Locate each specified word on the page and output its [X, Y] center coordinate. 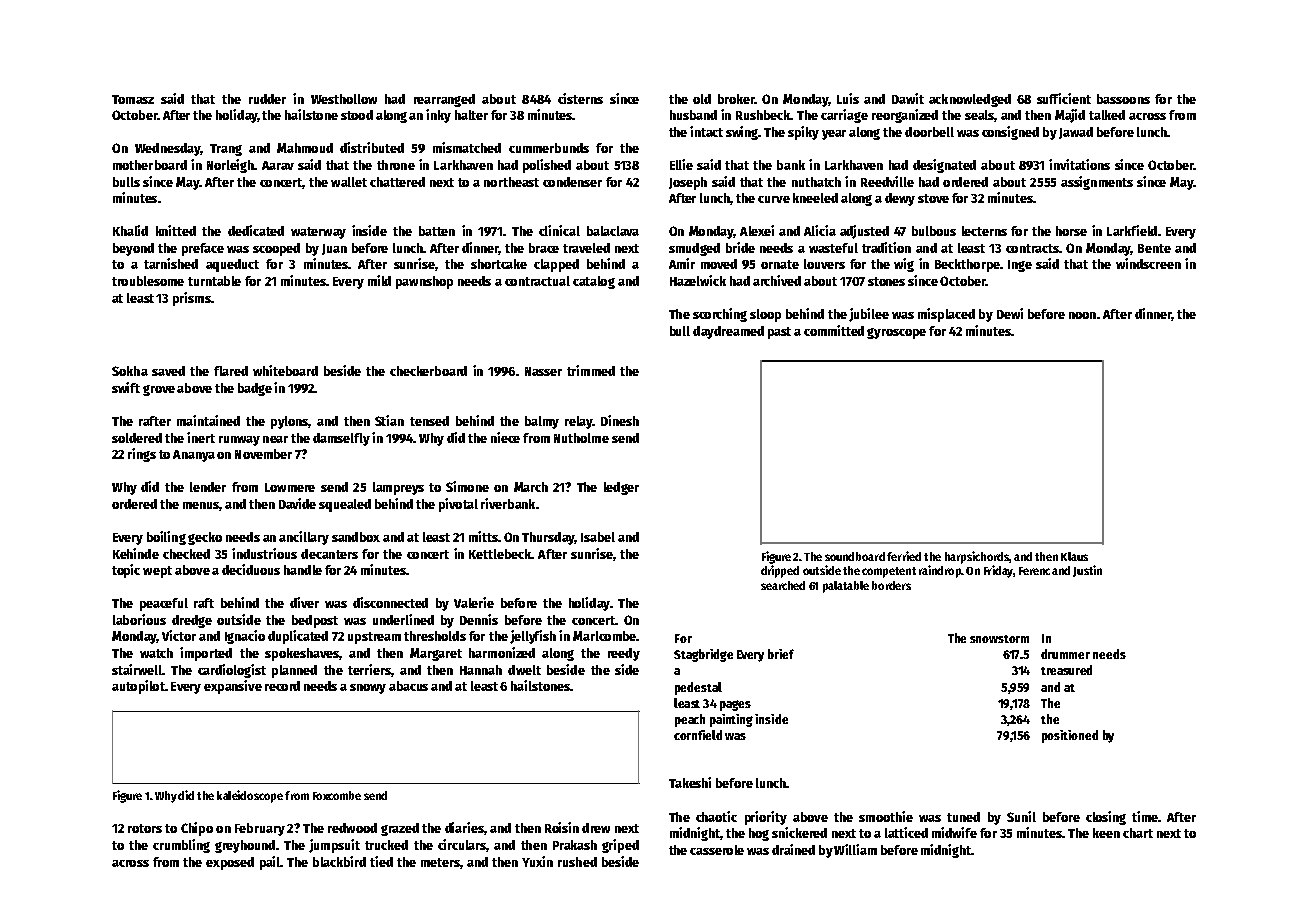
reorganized [905, 116]
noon [1082, 315]
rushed [577, 862]
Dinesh [620, 420]
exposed [230, 863]
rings [142, 455]
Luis [848, 98]
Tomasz [133, 99]
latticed [906, 832]
